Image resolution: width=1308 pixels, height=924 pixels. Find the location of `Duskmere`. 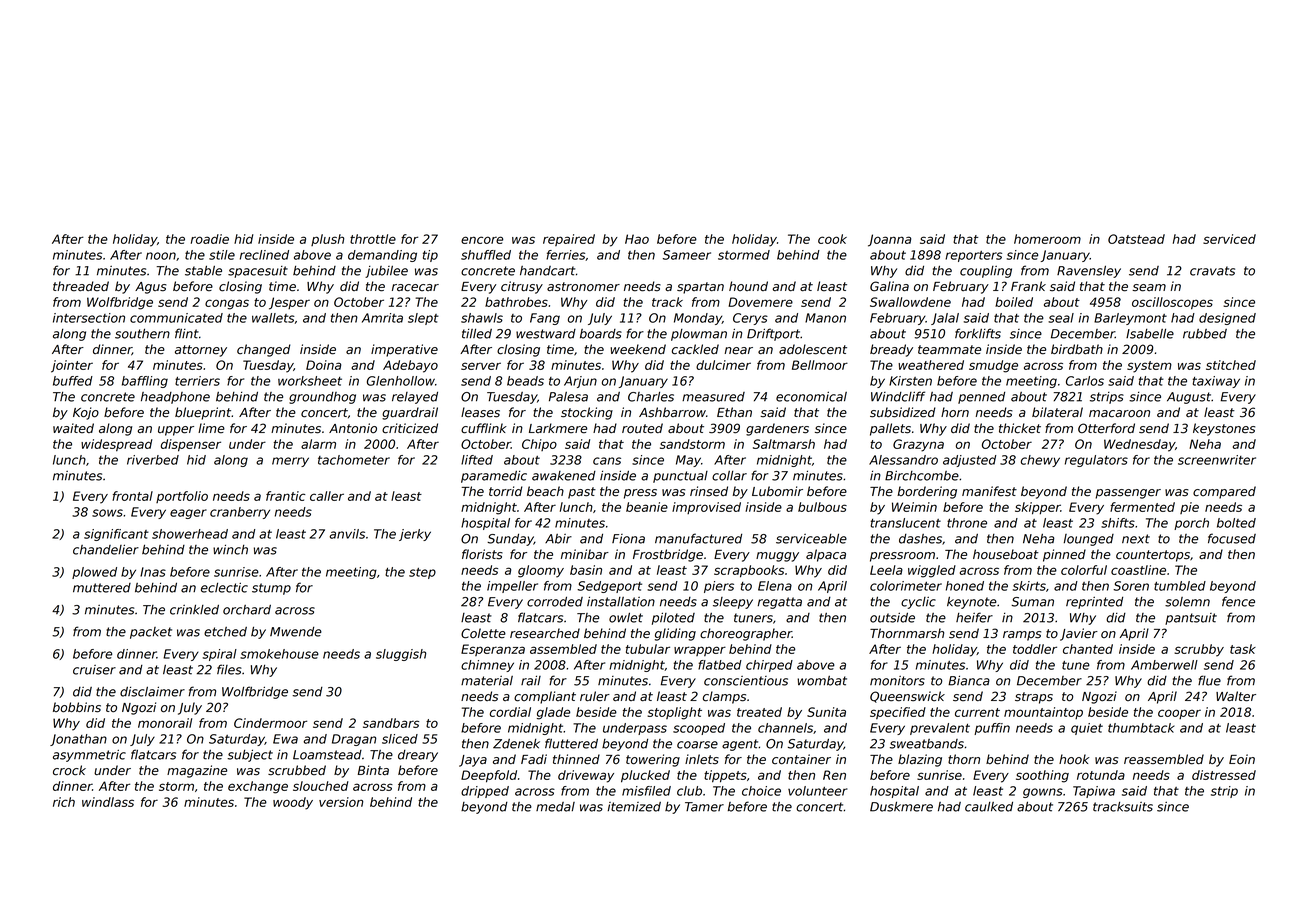

Duskmere is located at coordinates (901, 807).
